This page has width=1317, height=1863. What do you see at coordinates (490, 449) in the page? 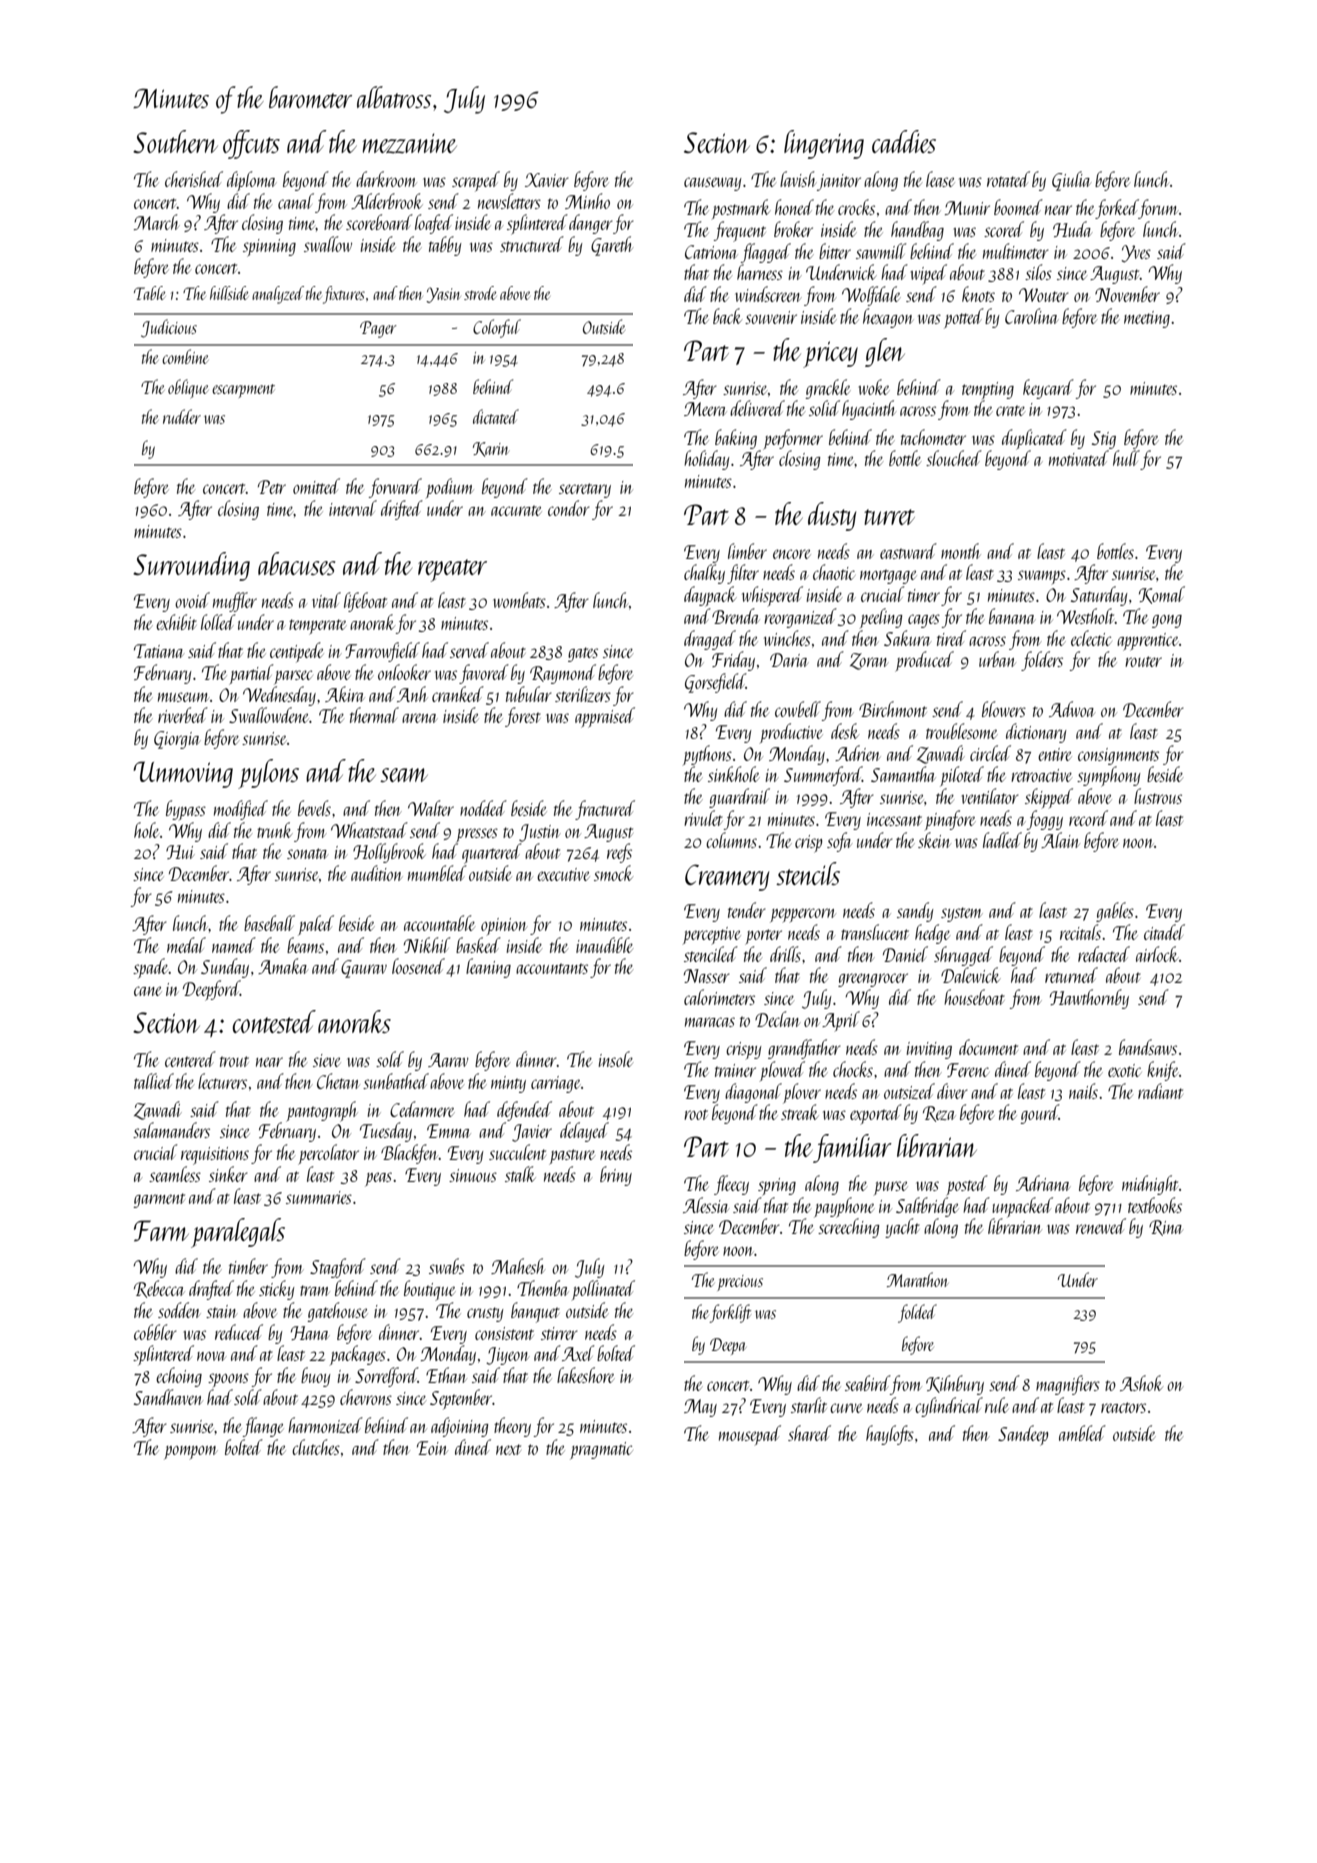
I see `Karin` at bounding box center [490, 449].
